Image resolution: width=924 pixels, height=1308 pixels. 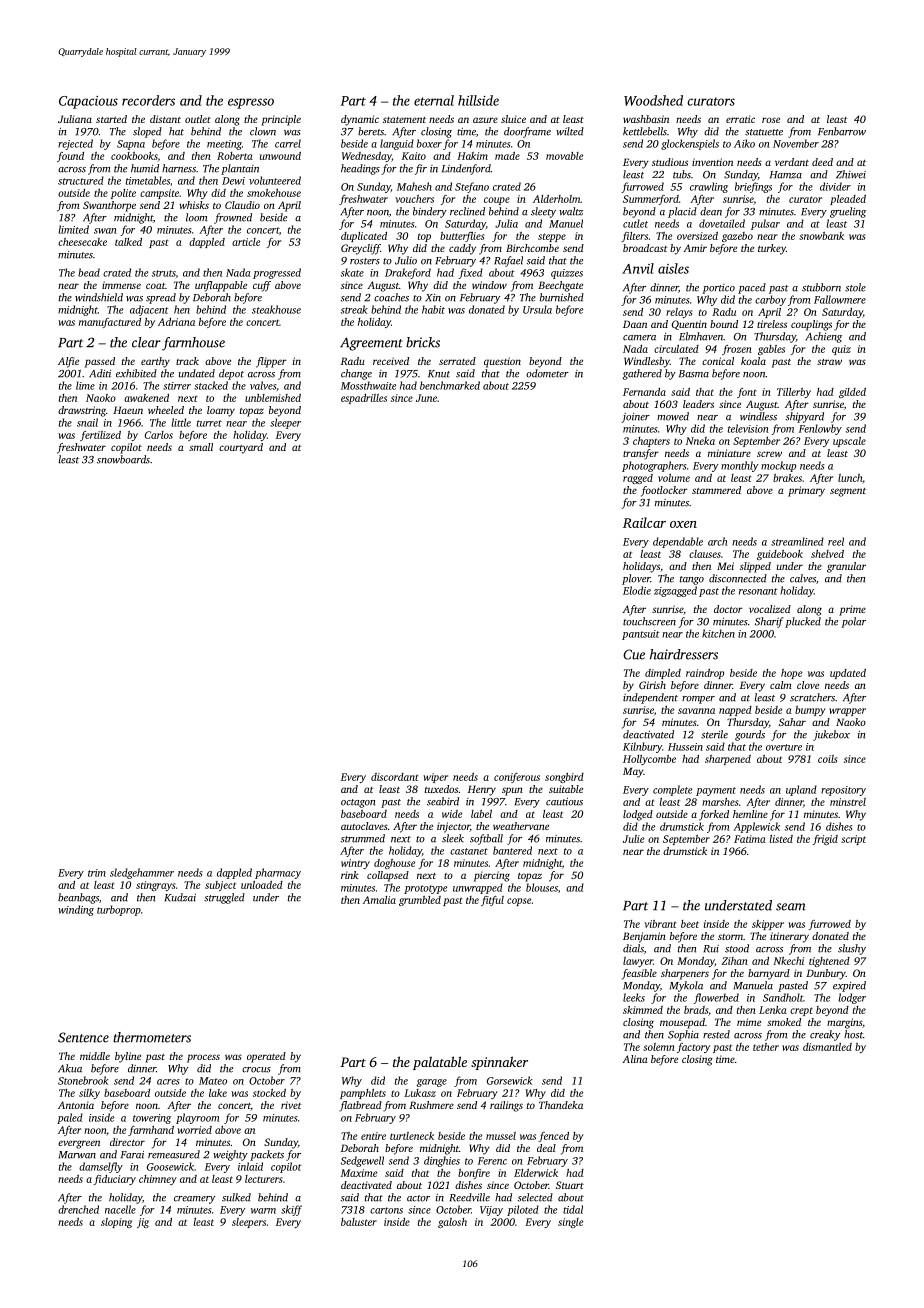 I want to click on baluster, so click(x=359, y=1222).
